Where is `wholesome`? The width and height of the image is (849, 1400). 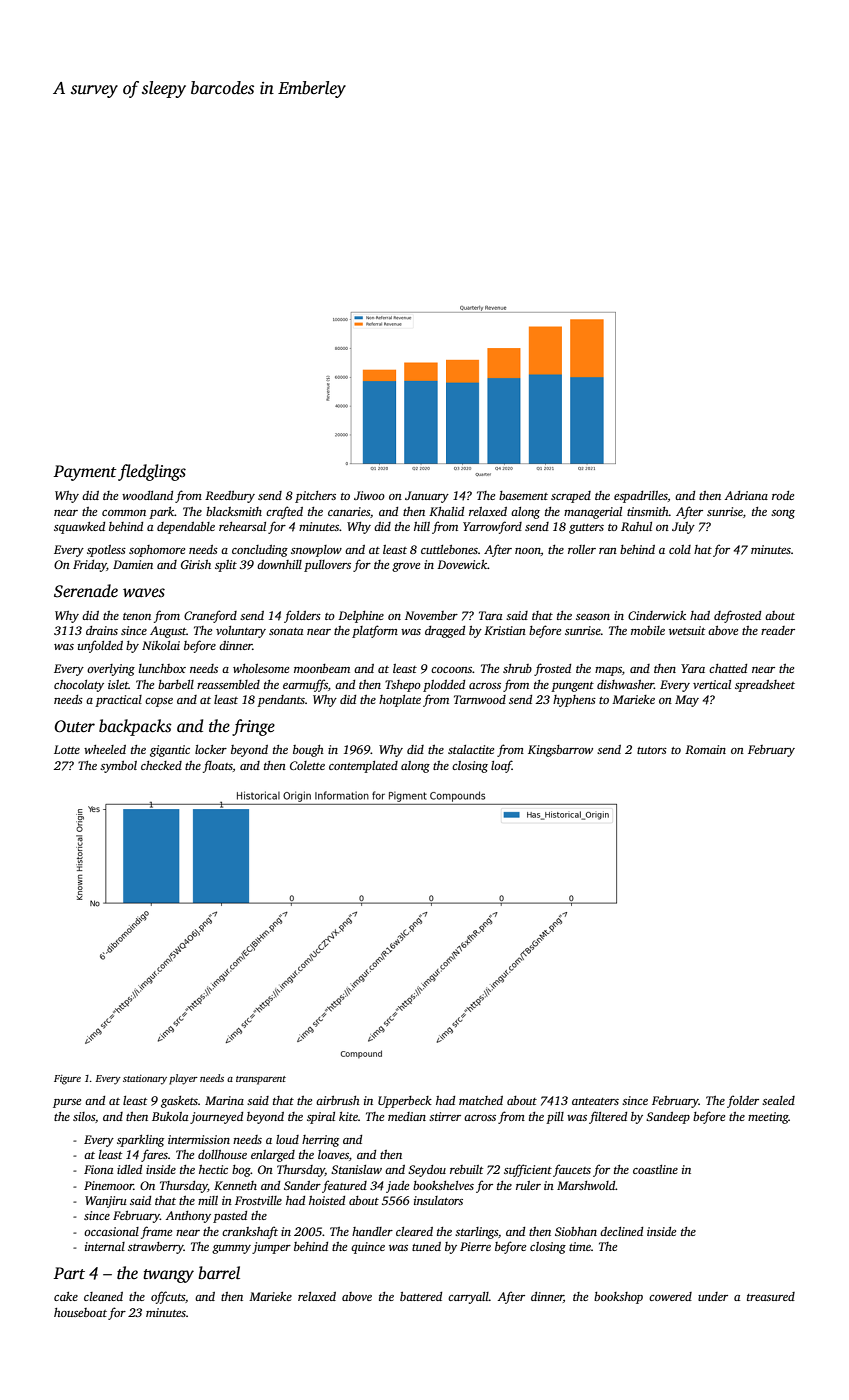
wholesome is located at coordinates (261, 668).
